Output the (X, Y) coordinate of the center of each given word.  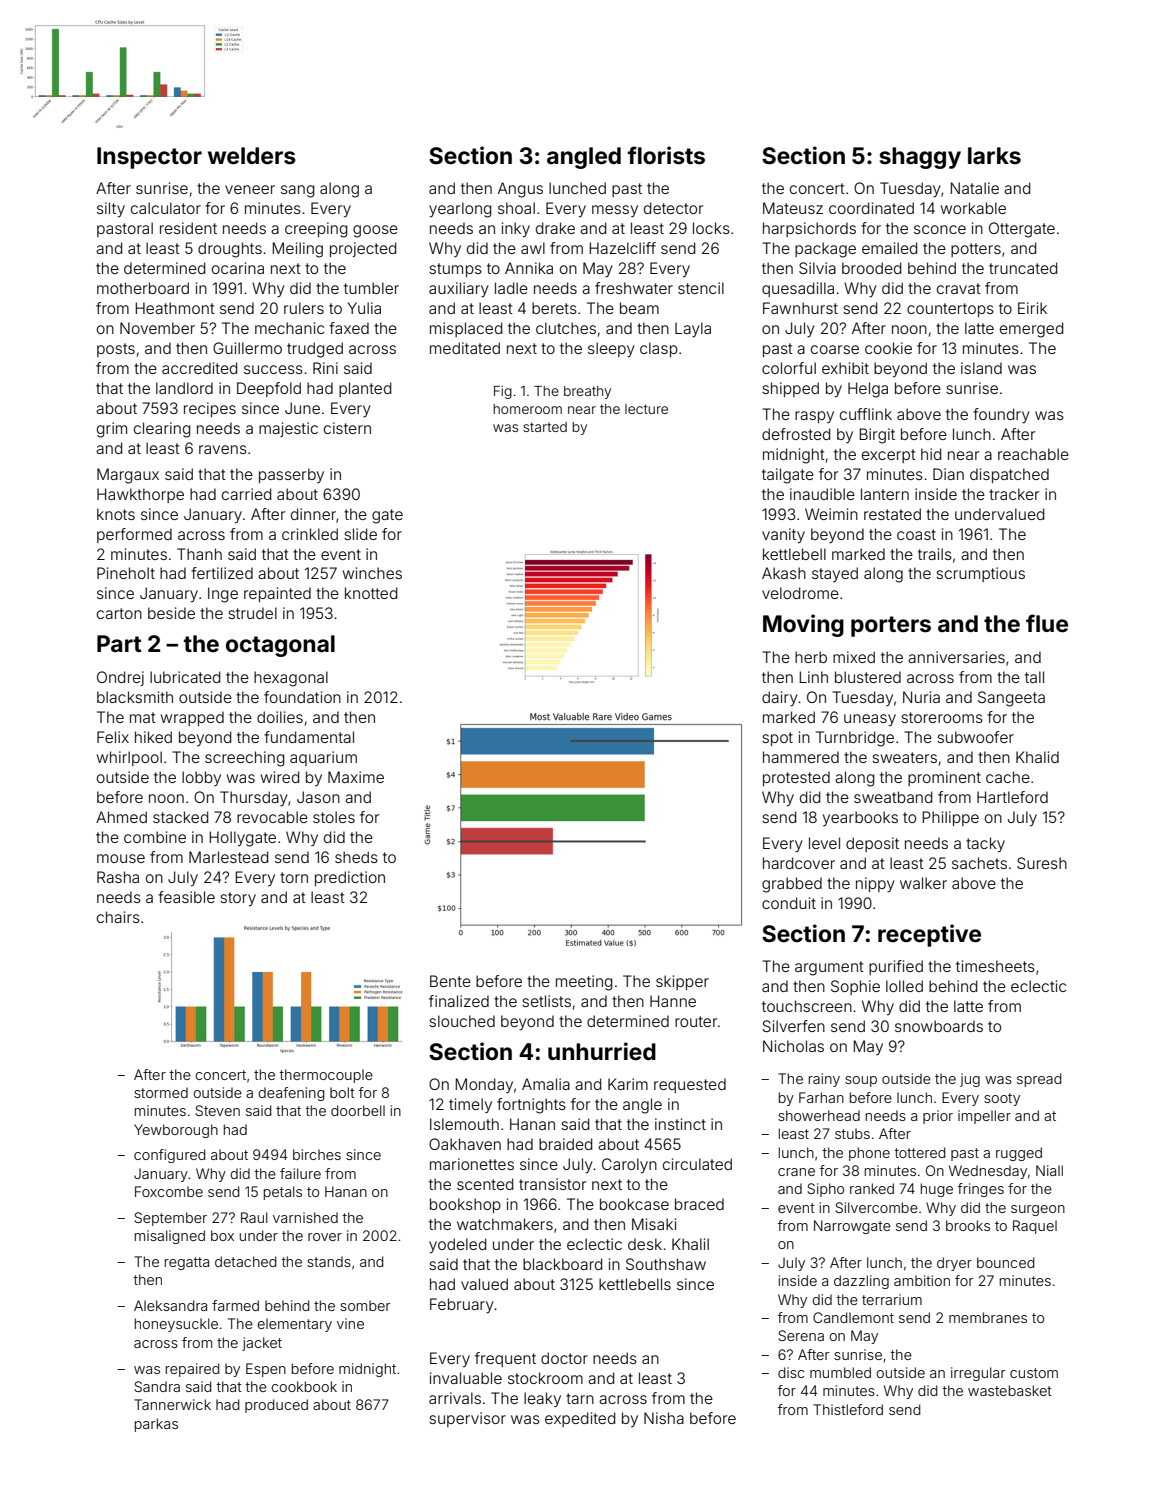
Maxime (356, 777)
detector (673, 208)
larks (994, 156)
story (238, 899)
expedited (580, 1419)
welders (252, 156)
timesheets (995, 966)
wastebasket (1010, 1390)
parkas (156, 1425)
